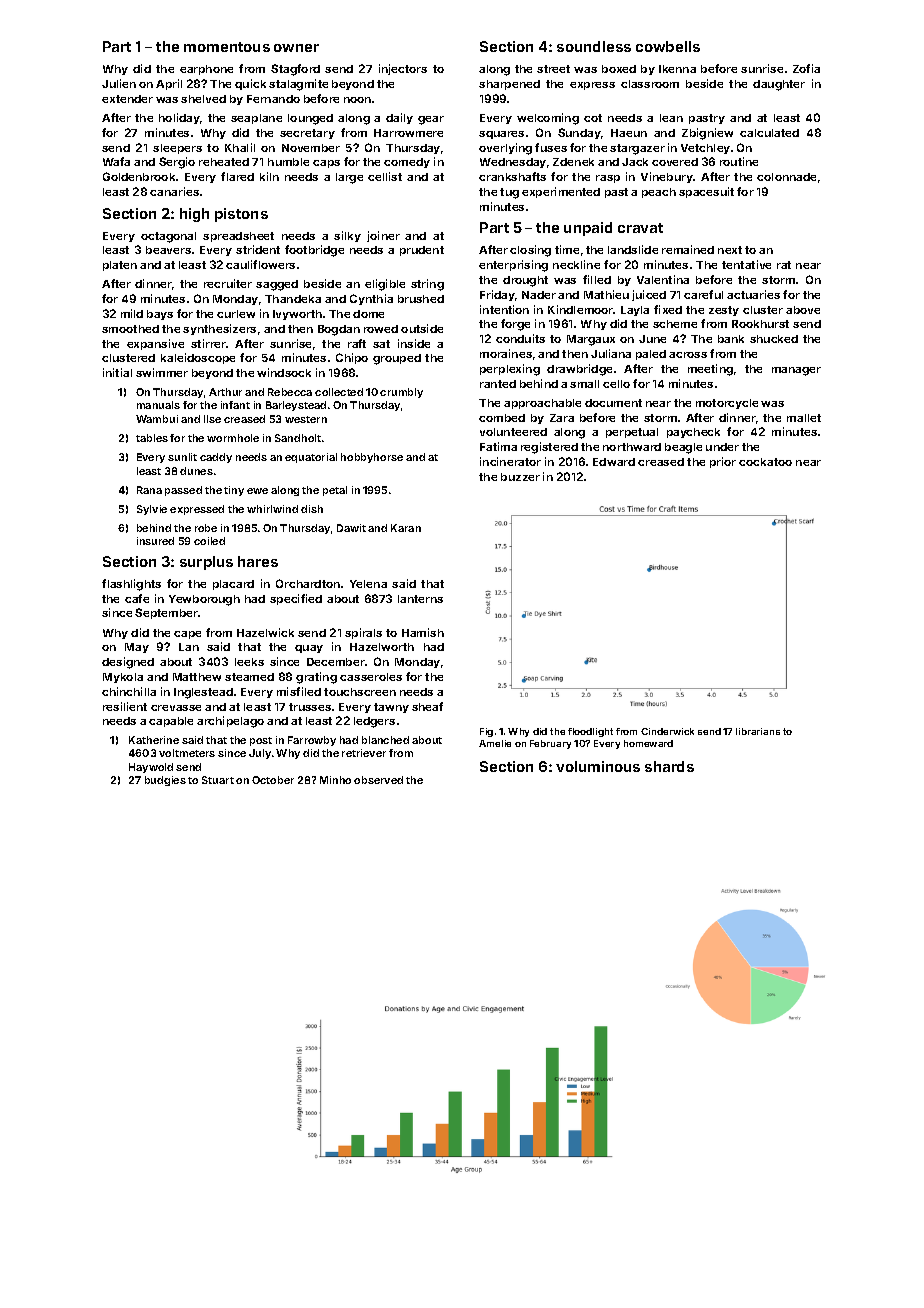 This image has width=924, height=1308. What do you see at coordinates (723, 462) in the image?
I see `prior` at bounding box center [723, 462].
